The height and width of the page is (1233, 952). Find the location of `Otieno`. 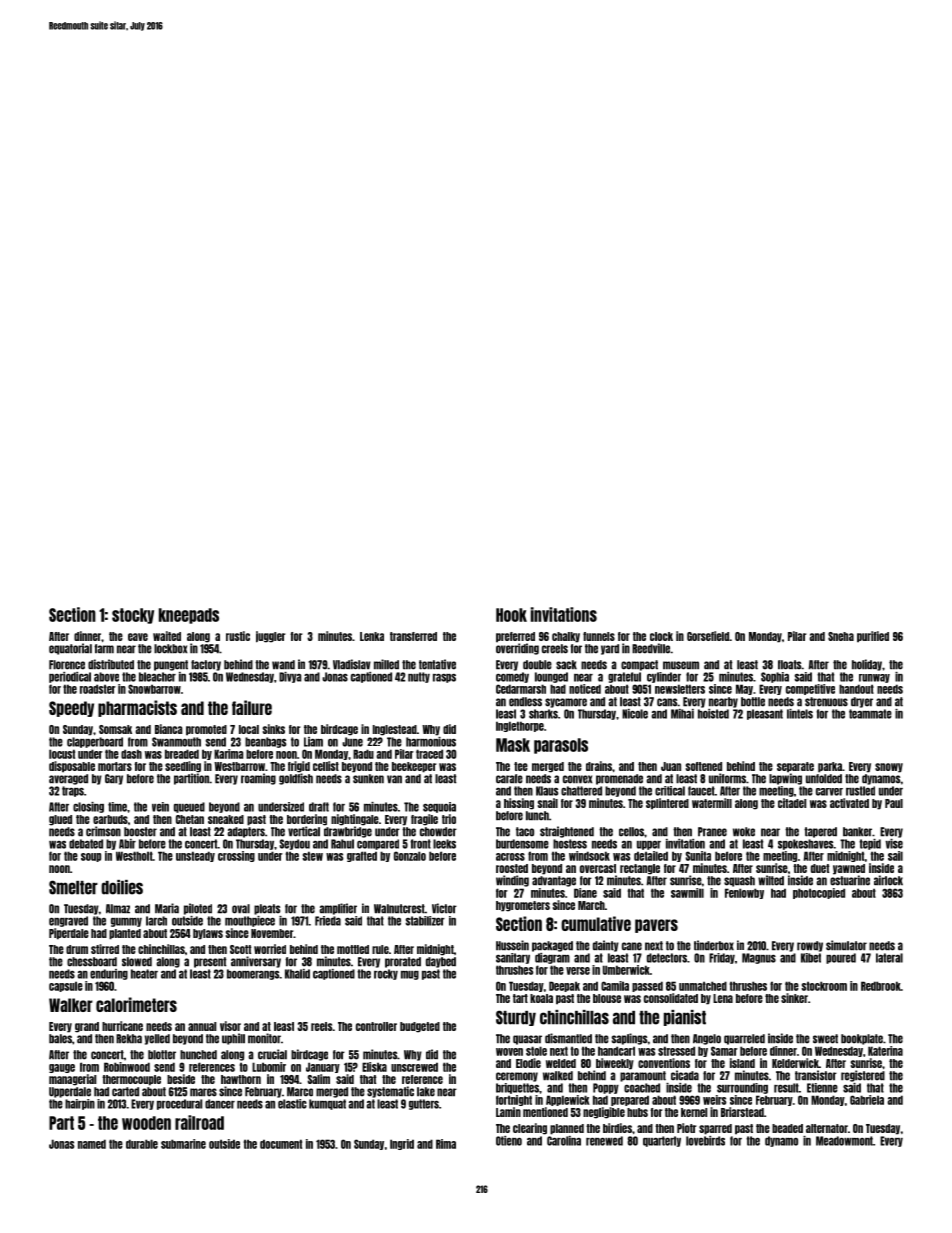

Otieno is located at coordinates (509, 1141).
